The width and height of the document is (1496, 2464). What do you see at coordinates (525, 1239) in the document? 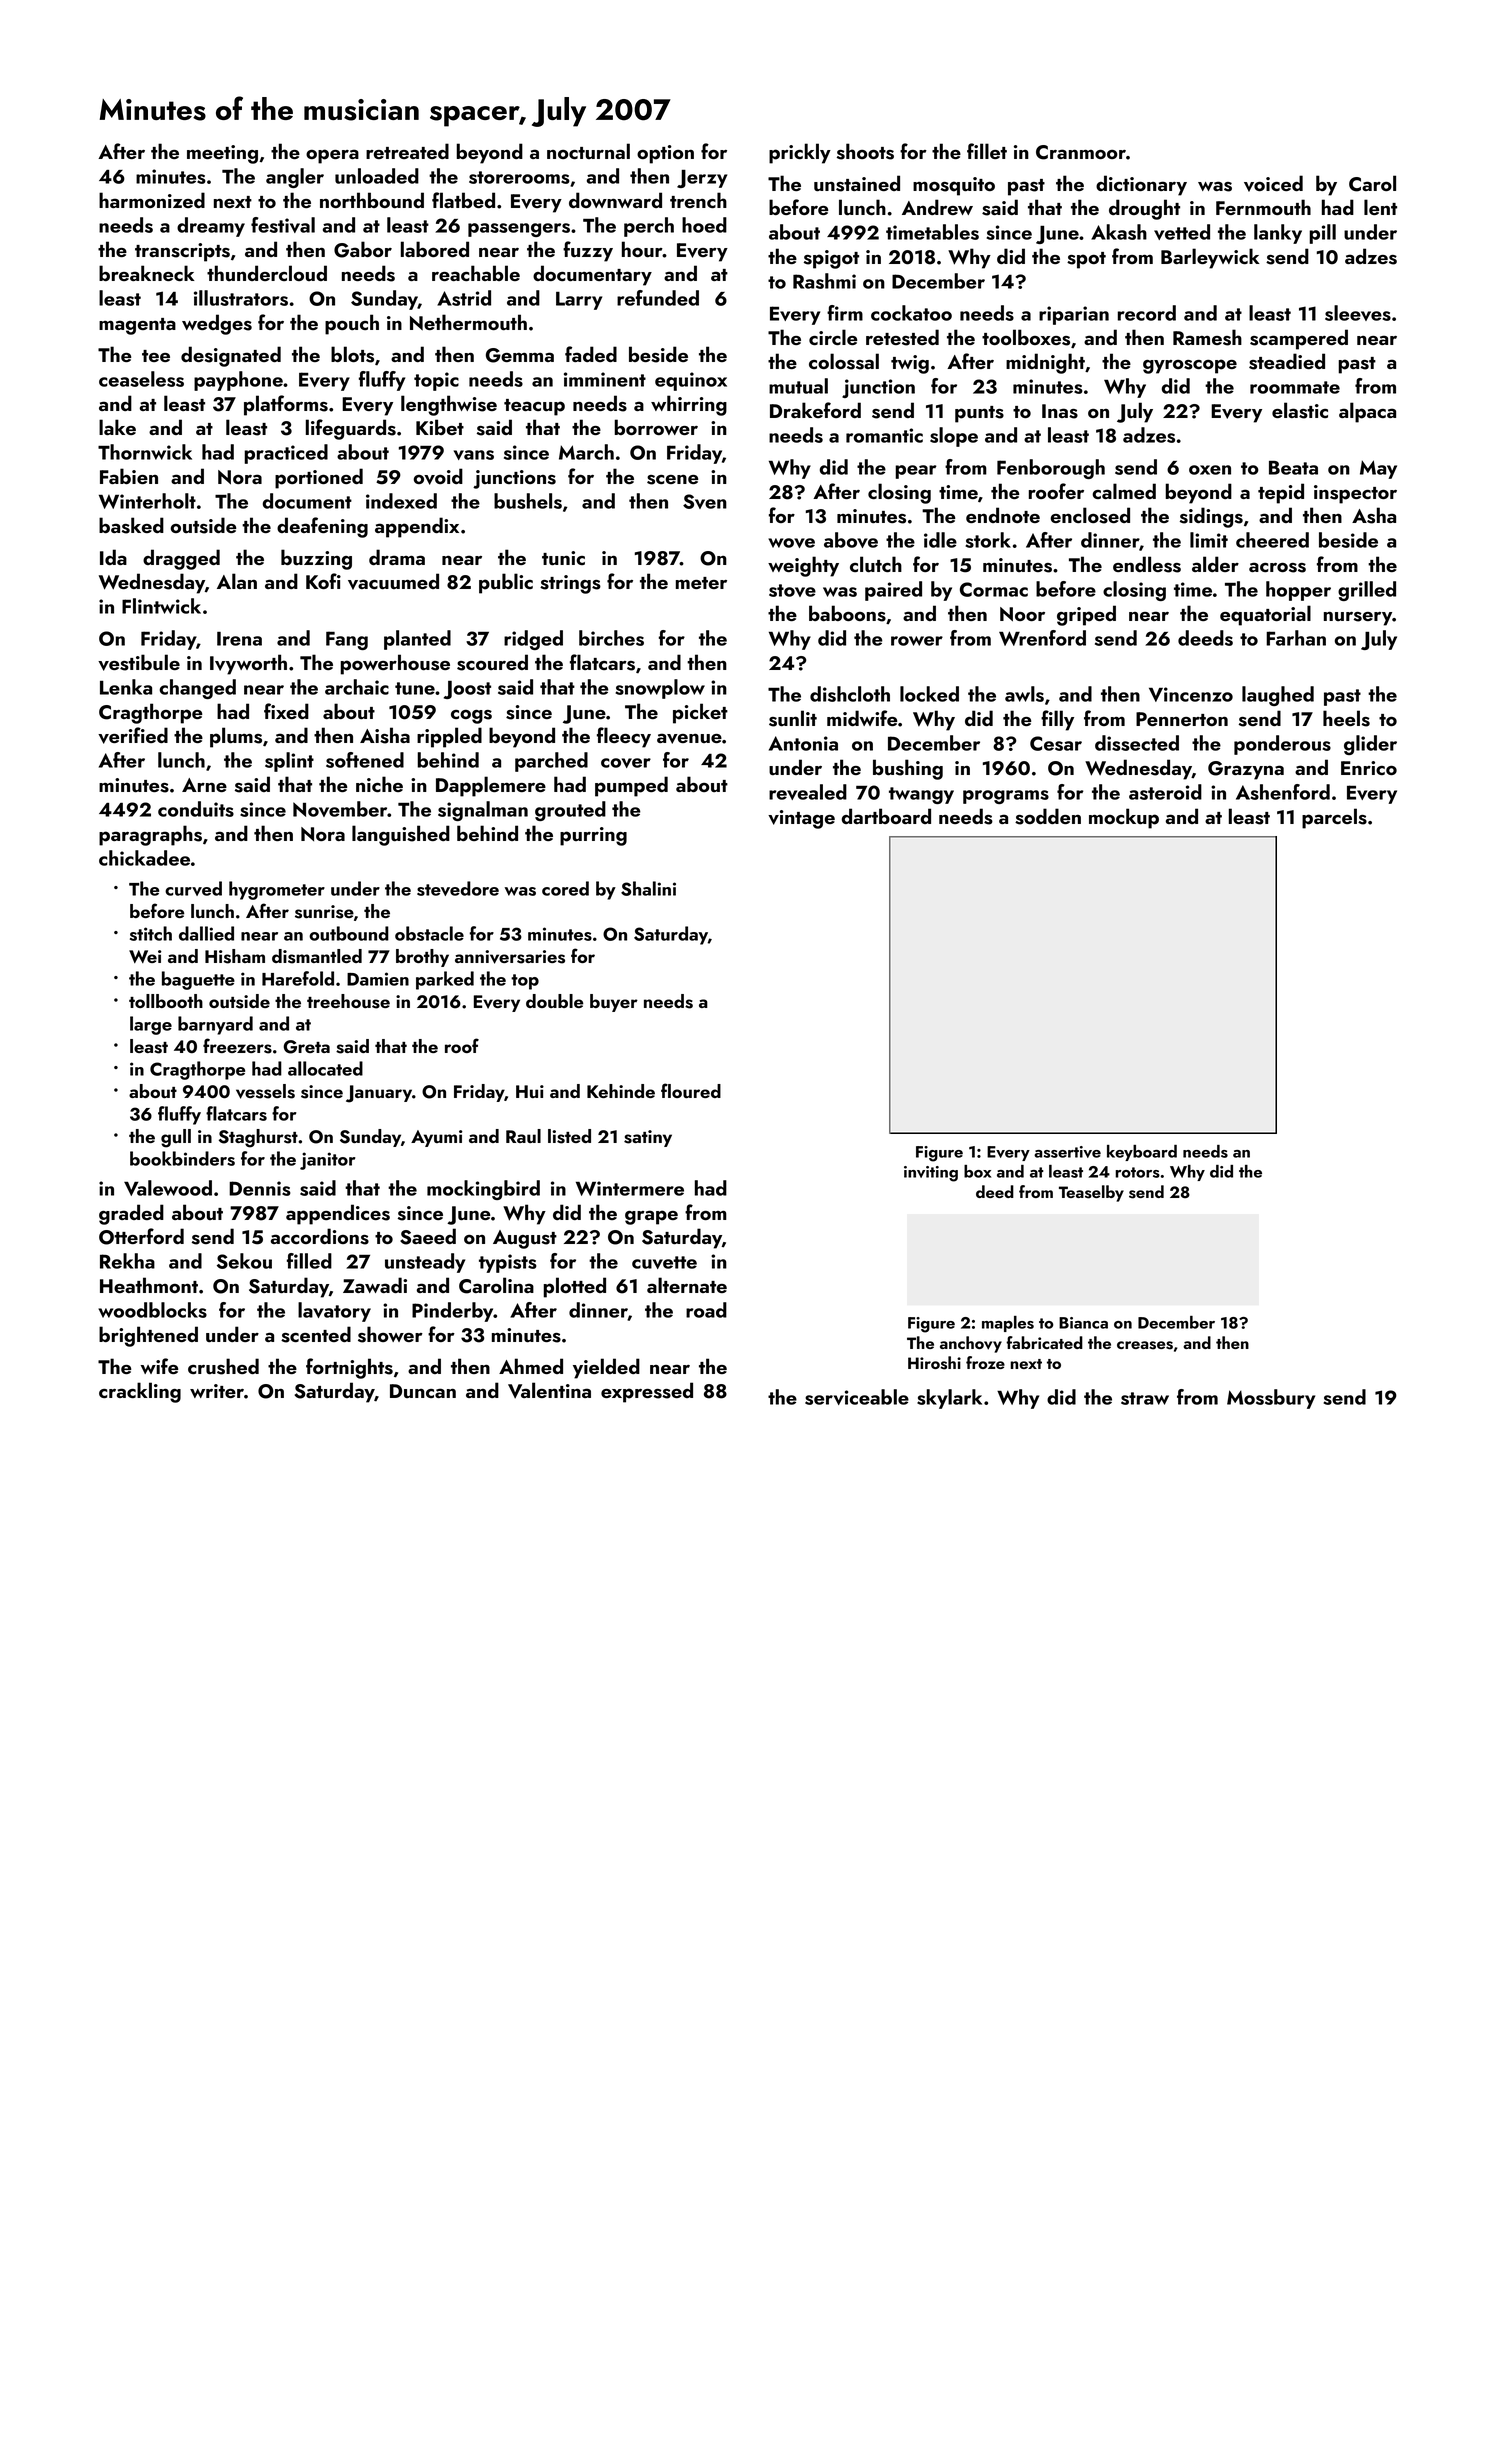
I see `August` at bounding box center [525, 1239].
